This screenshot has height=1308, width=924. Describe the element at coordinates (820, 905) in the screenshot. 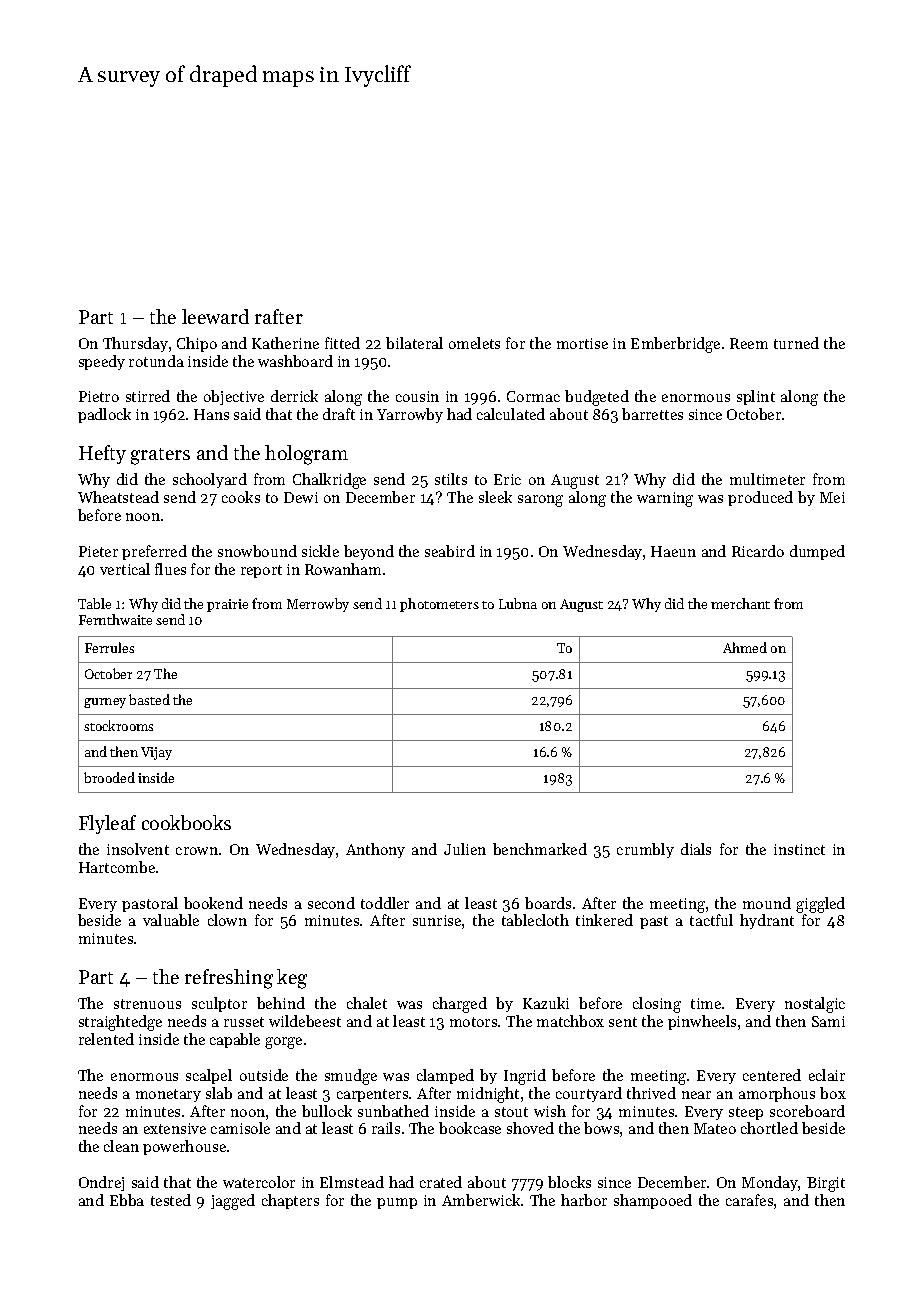

I see `giggled` at that location.
